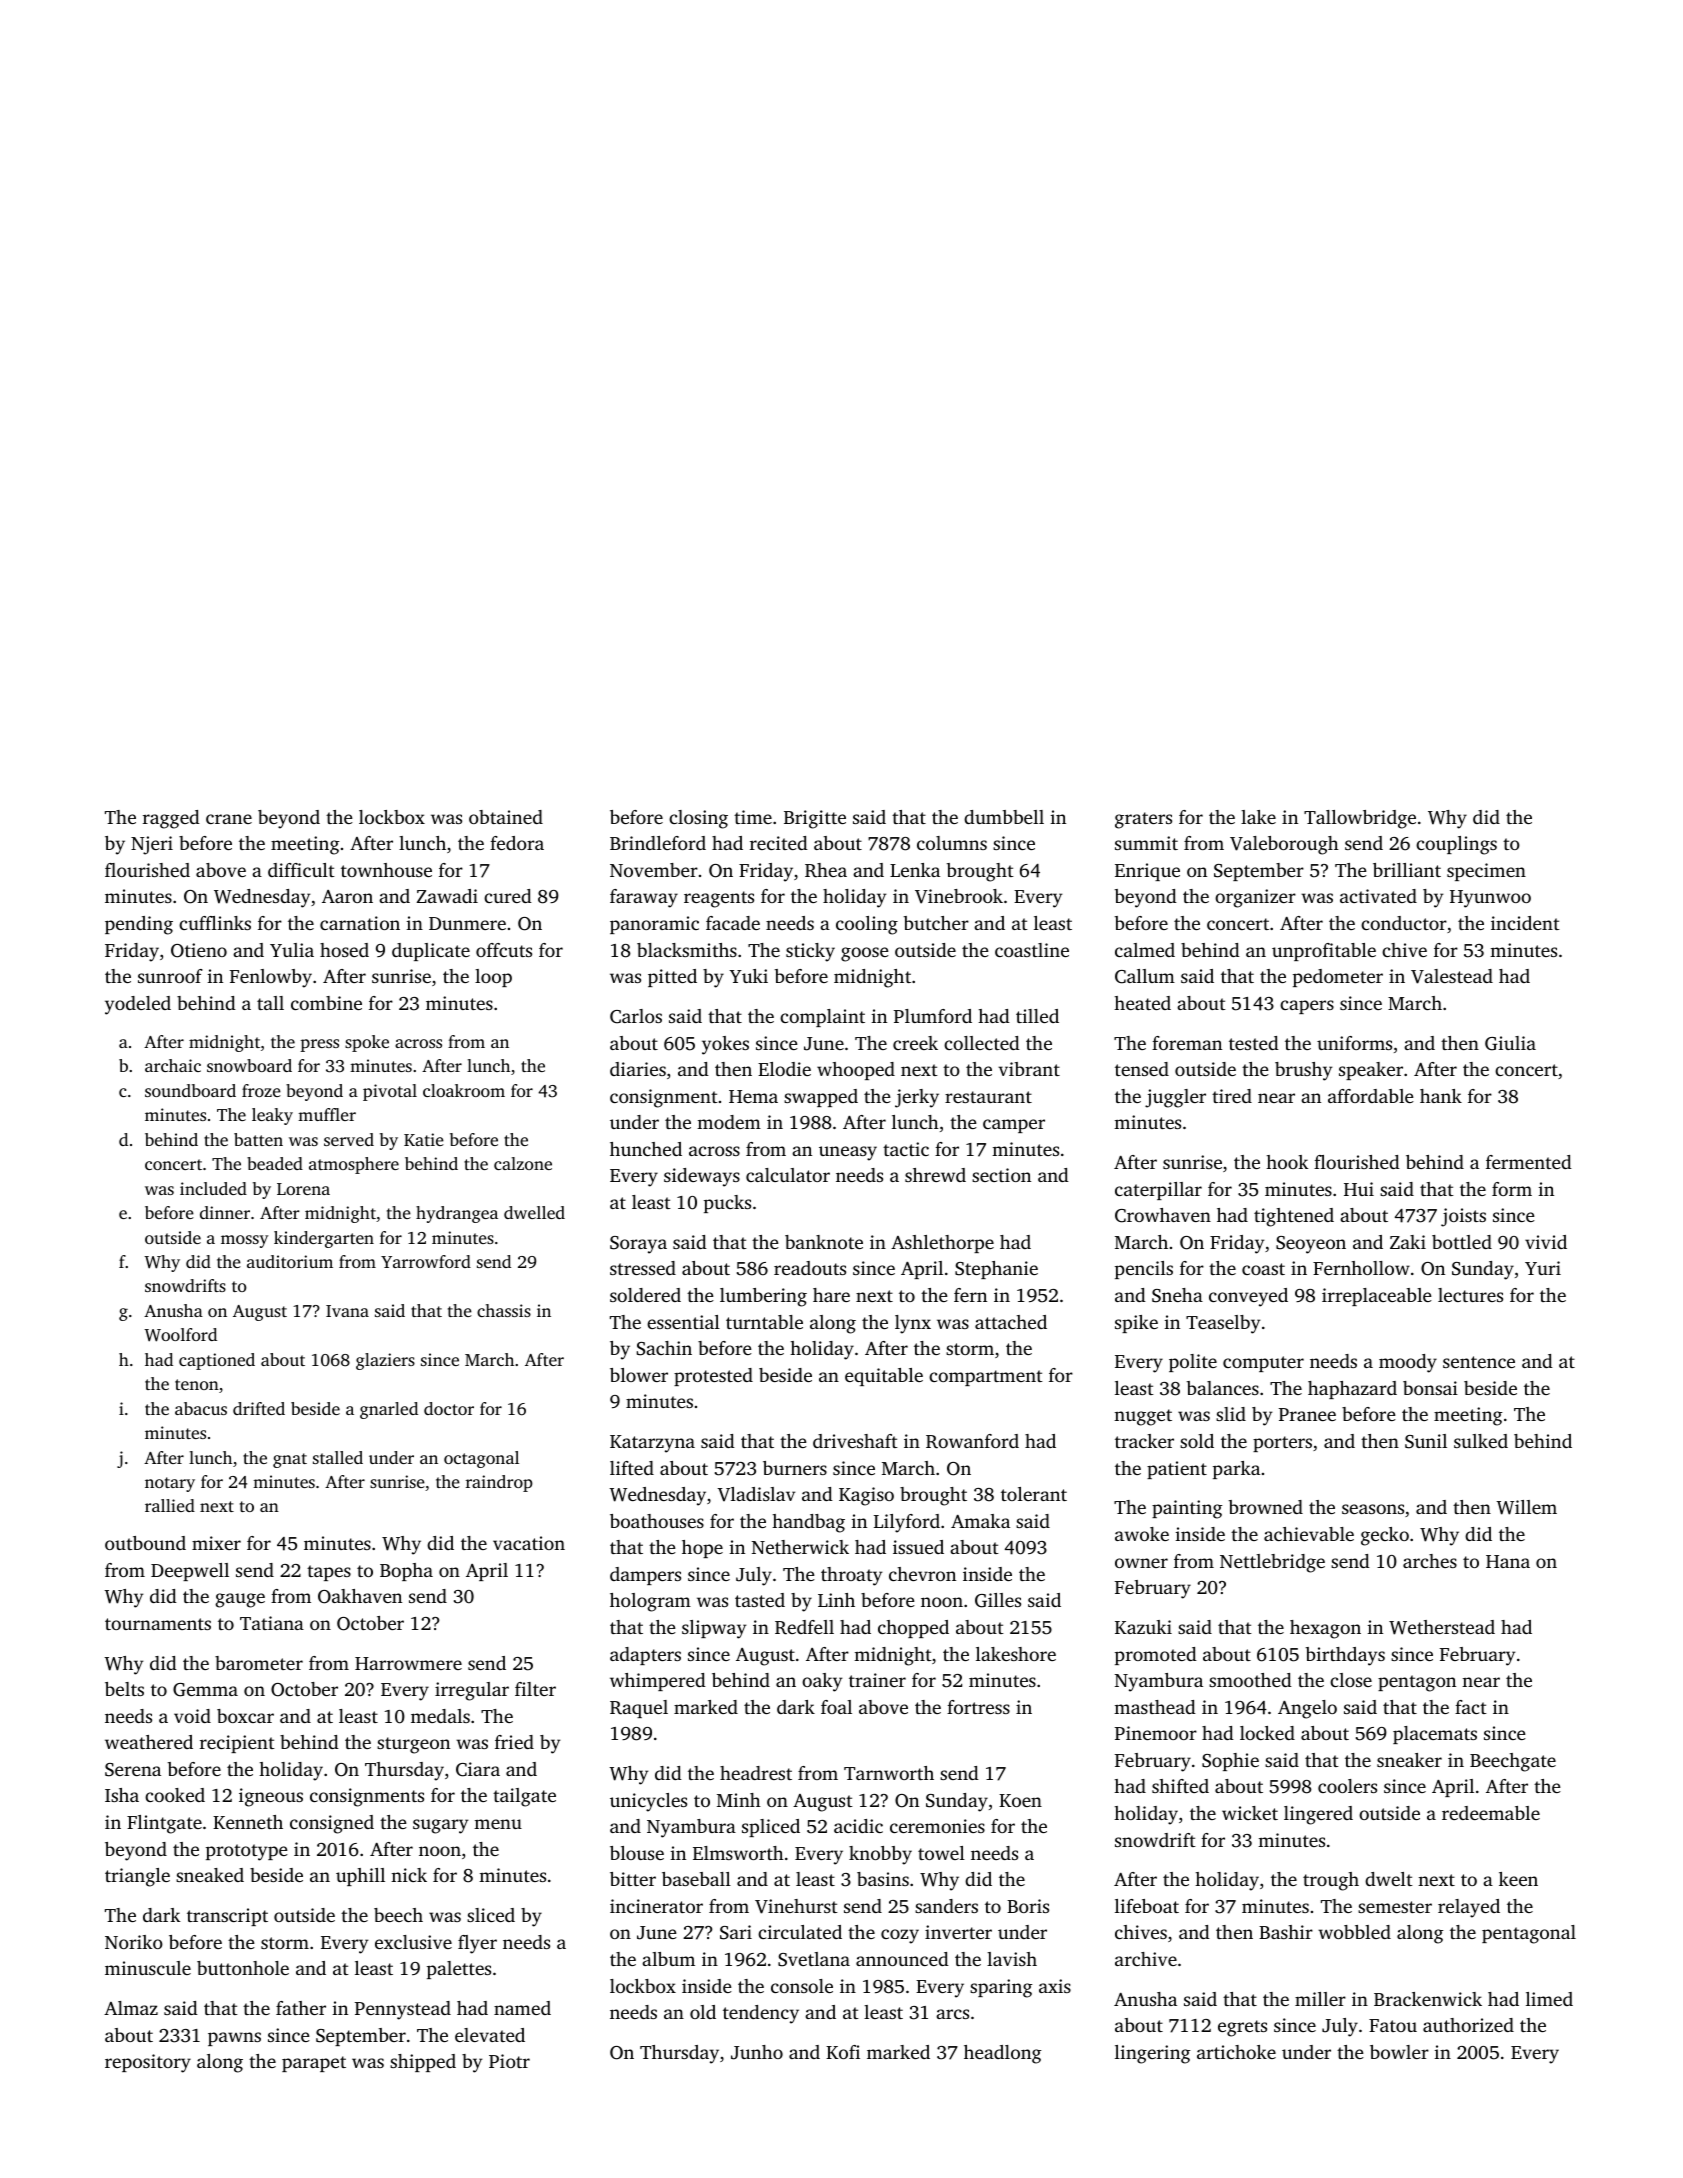 This document has width=1683, height=2178. I want to click on complaint, so click(822, 1018).
